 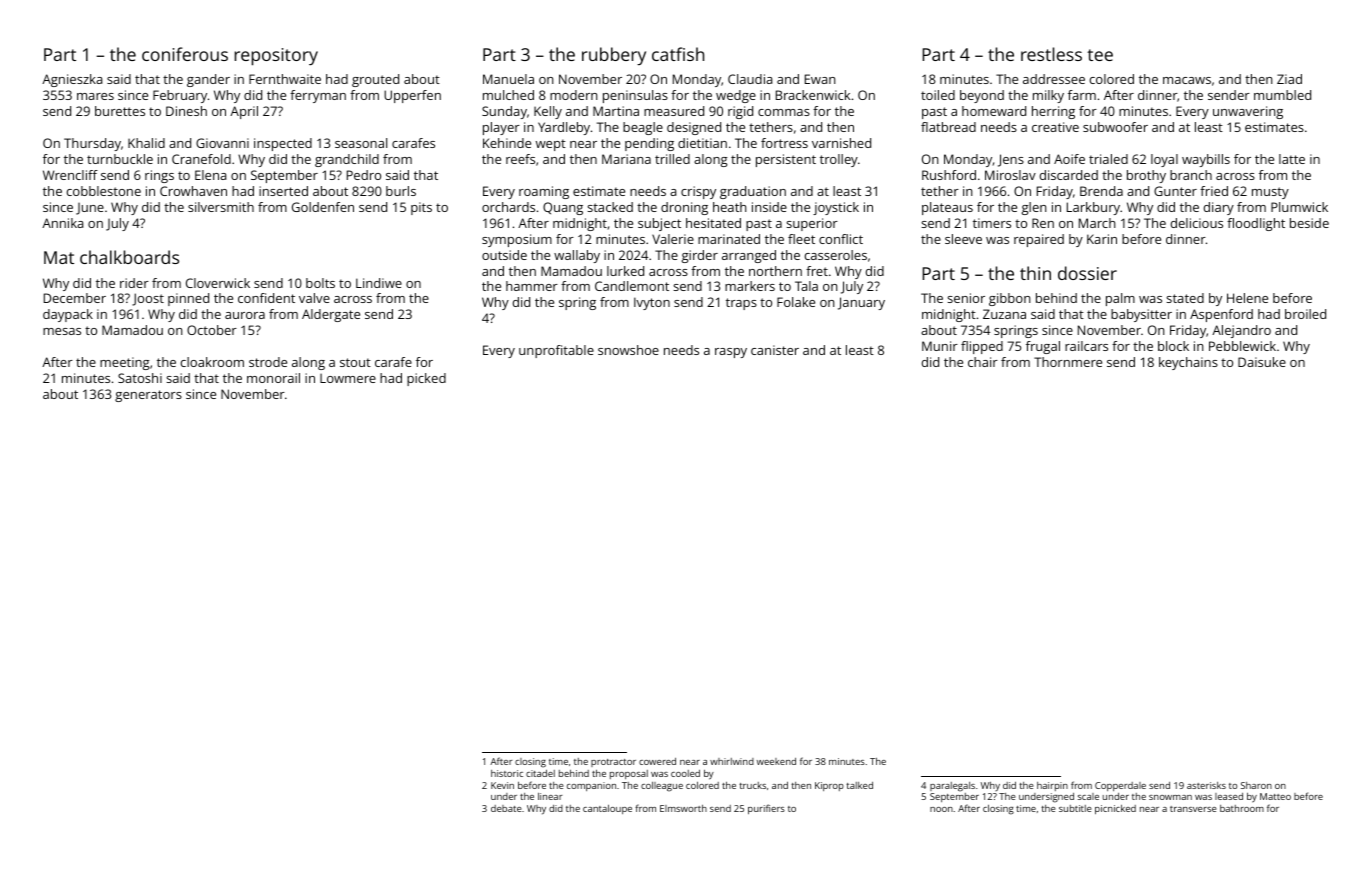 I want to click on Cranefold, so click(x=201, y=159).
